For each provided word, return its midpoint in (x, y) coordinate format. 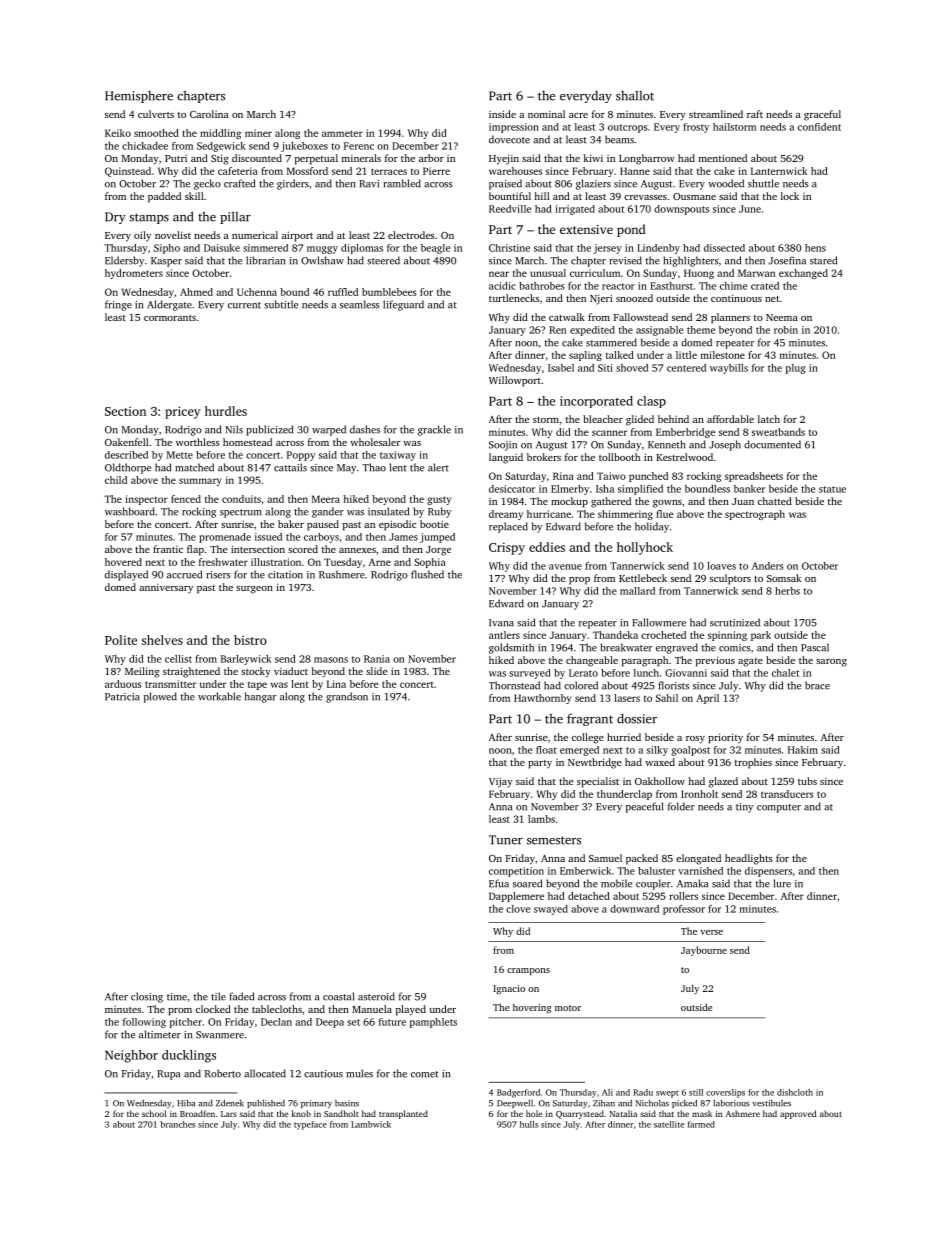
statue (832, 489)
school (154, 1113)
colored (581, 685)
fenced (186, 499)
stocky (256, 672)
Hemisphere (139, 97)
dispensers (768, 872)
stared (823, 260)
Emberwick (585, 871)
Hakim (803, 750)
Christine (509, 248)
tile (218, 996)
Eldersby (124, 261)
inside (502, 114)
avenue (565, 567)
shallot (635, 96)
